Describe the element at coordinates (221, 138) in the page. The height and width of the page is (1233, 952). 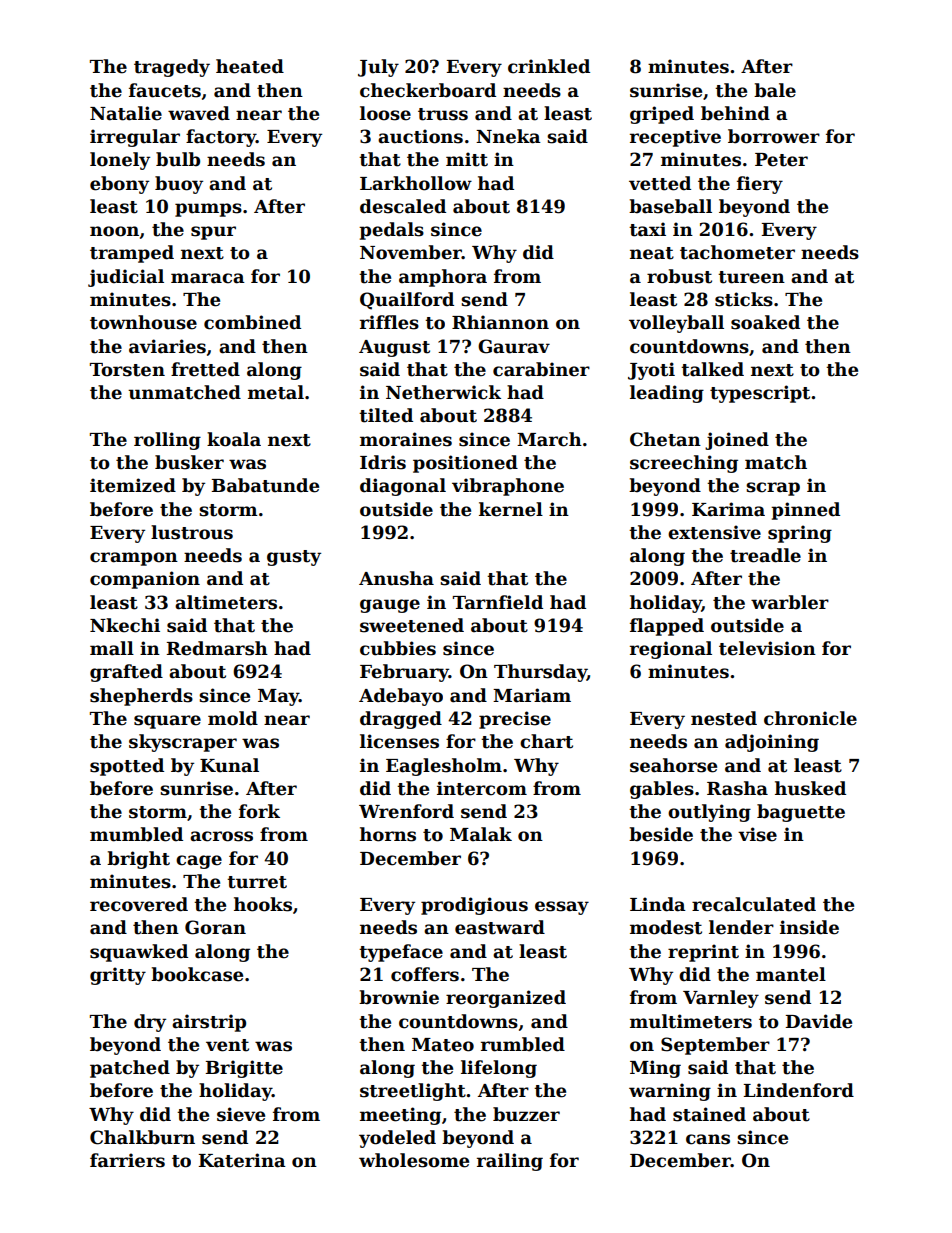
I see `factory` at that location.
